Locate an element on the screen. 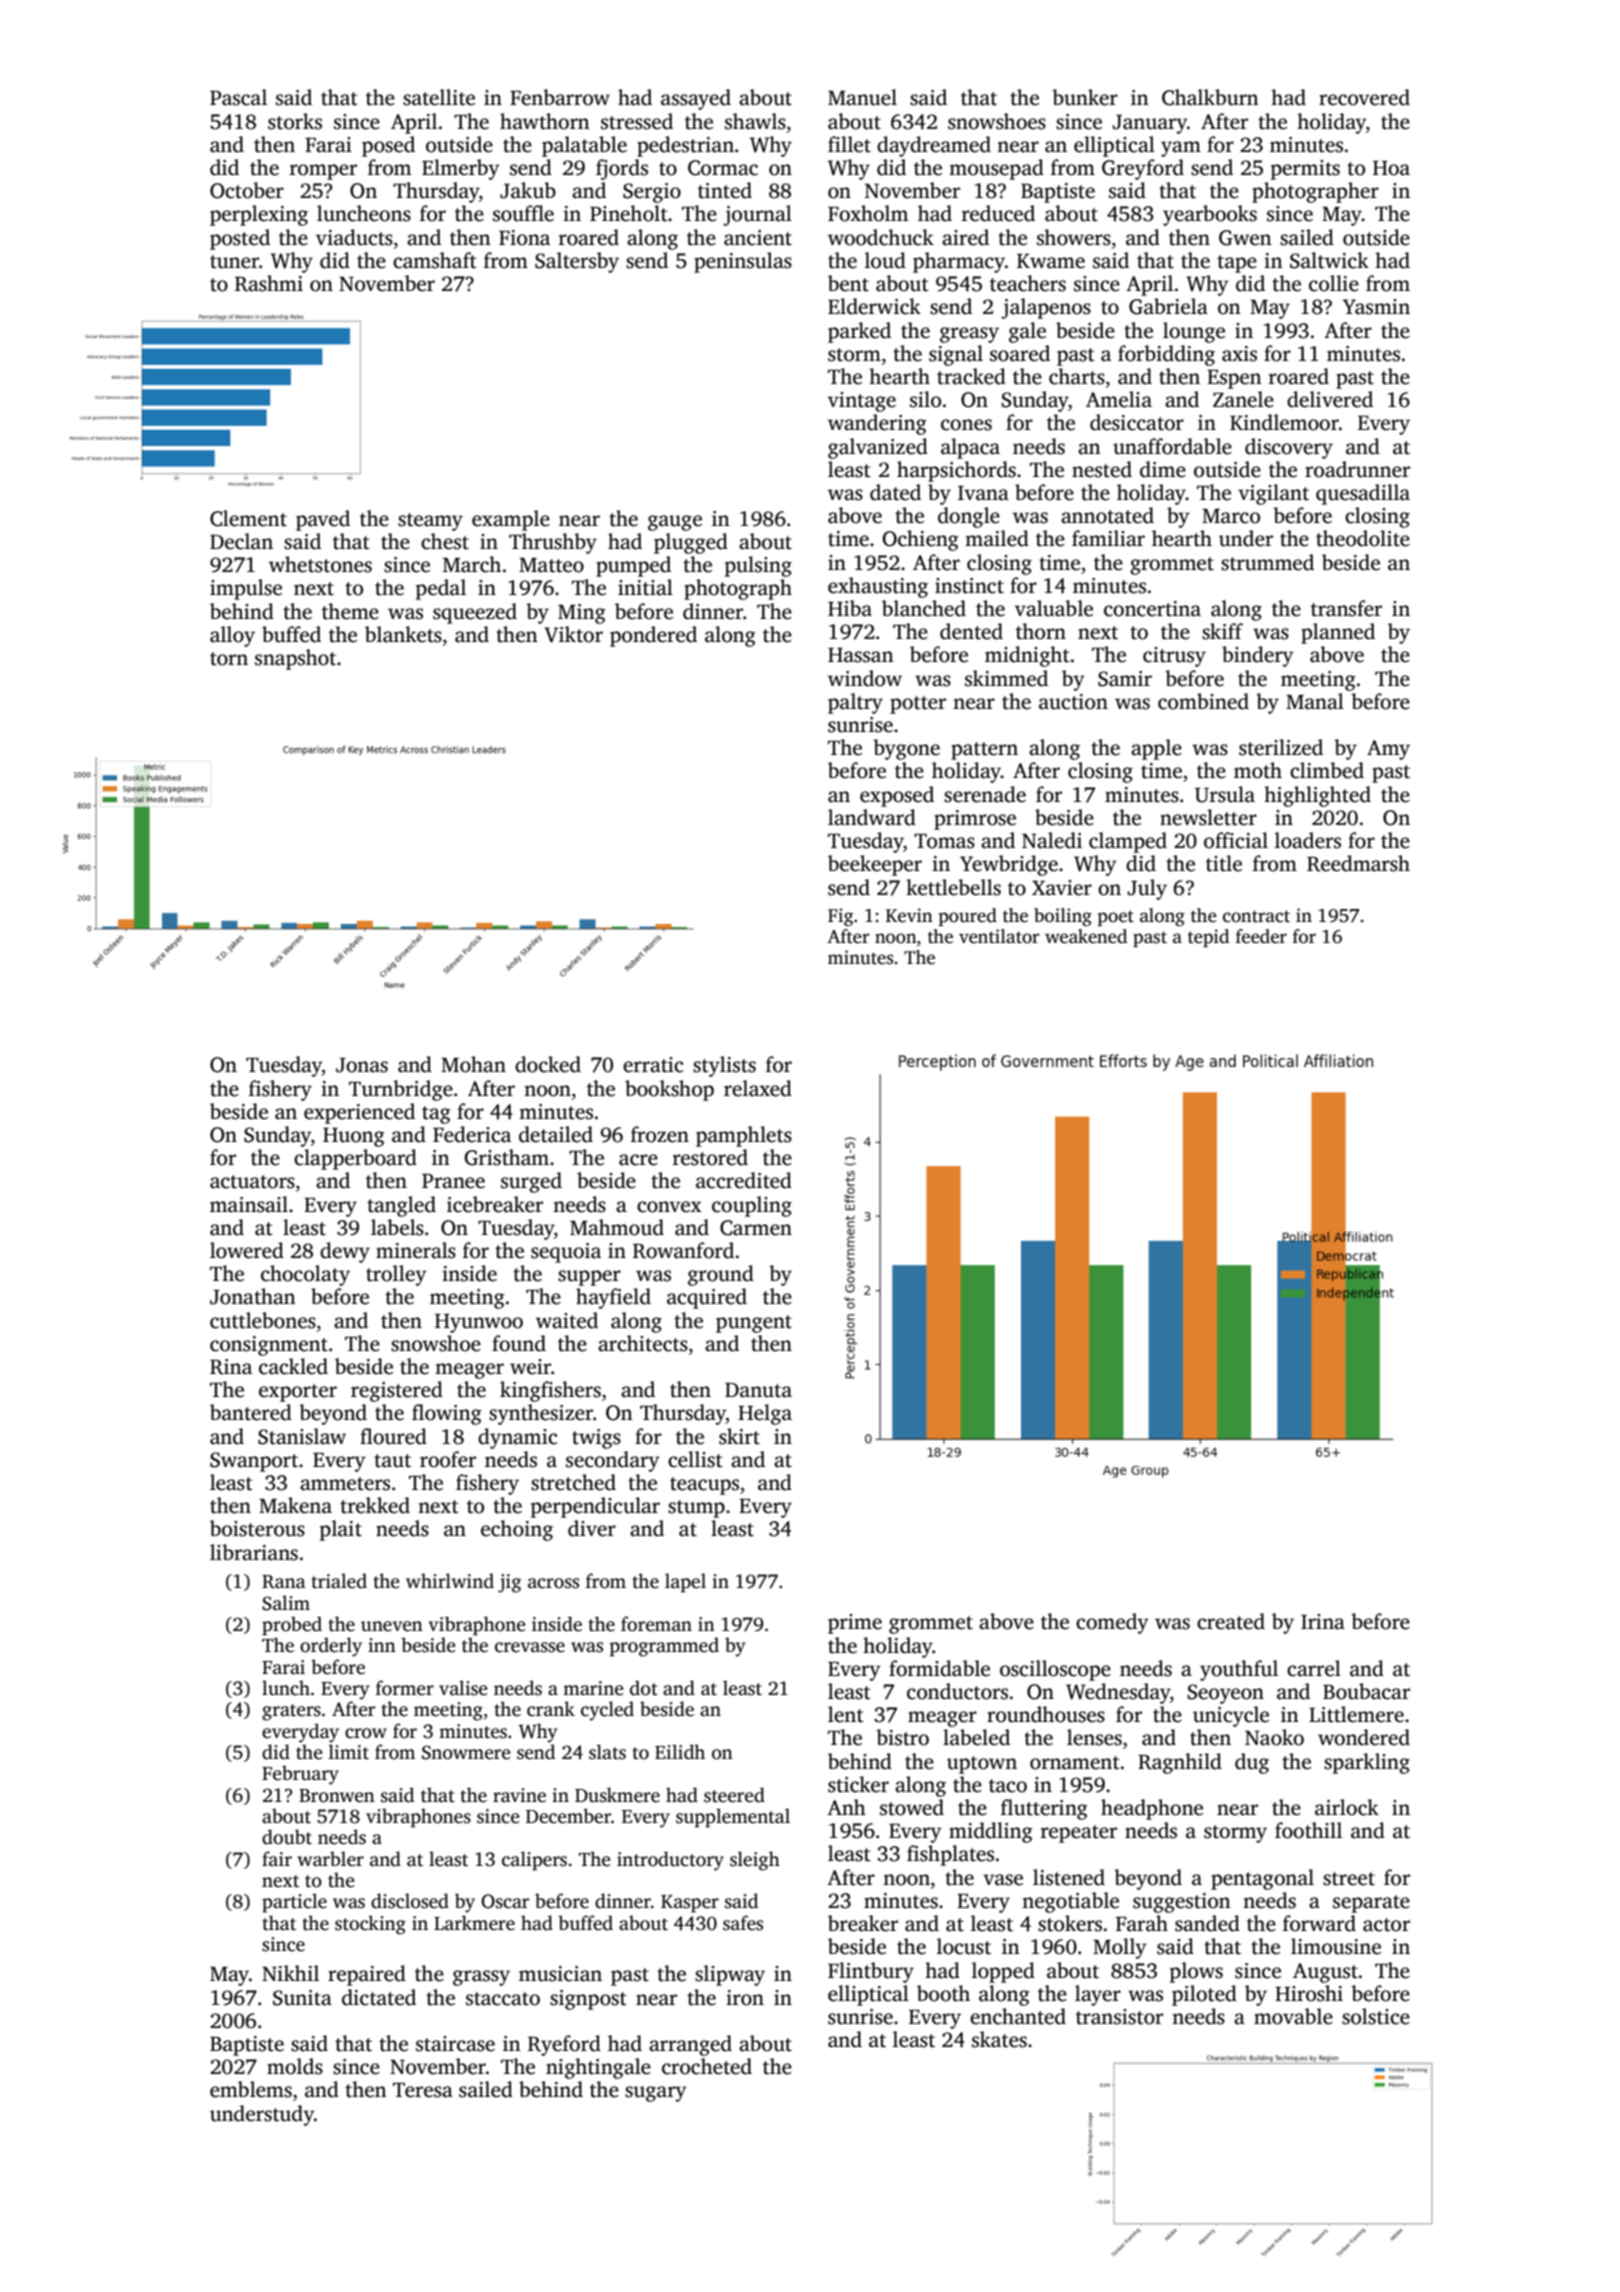 Image resolution: width=1620 pixels, height=2292 pixels. feeder is located at coordinates (1261, 936).
